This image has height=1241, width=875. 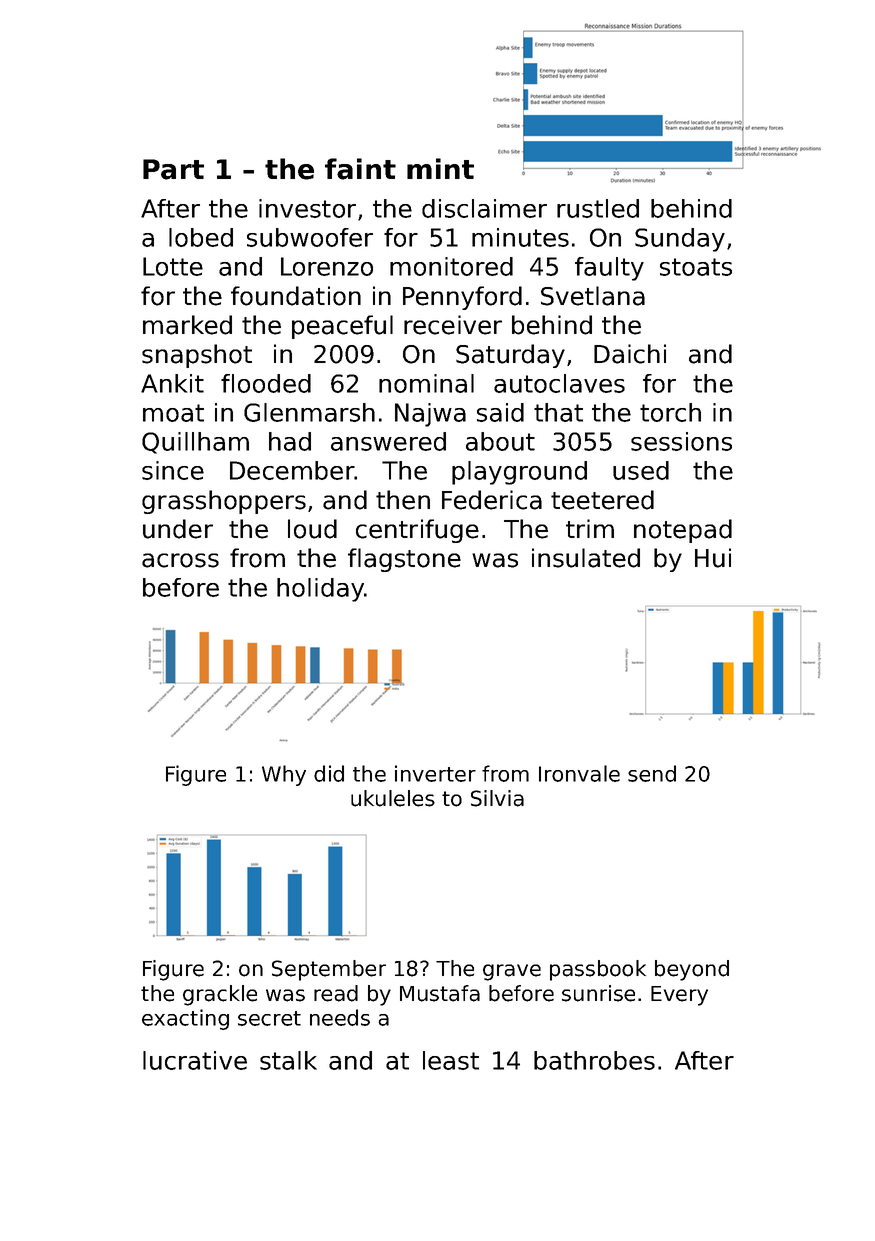 I want to click on Daichi, so click(x=630, y=354).
